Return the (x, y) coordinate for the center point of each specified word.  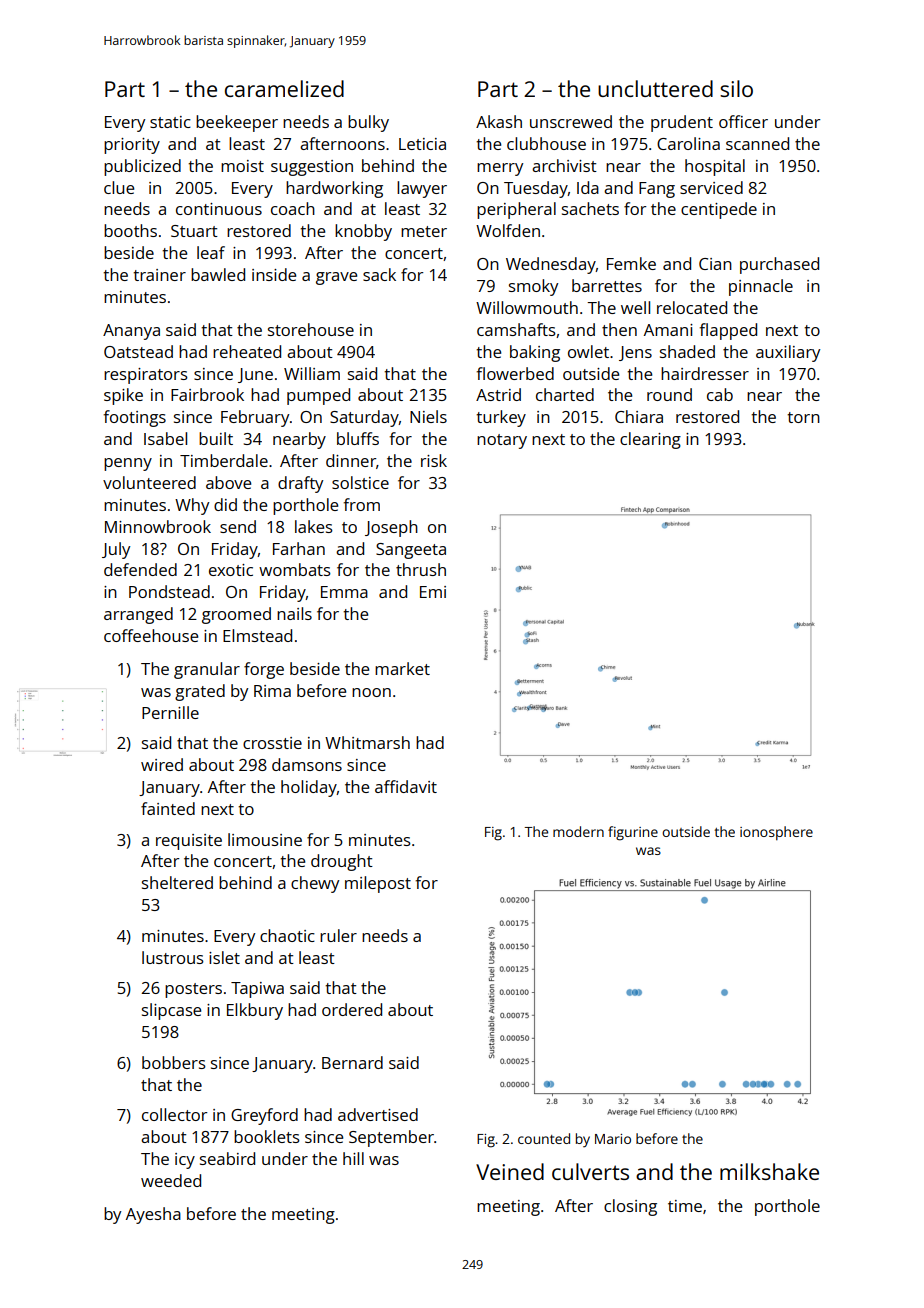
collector (174, 1114)
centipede (719, 210)
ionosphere (776, 833)
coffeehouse (151, 635)
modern (578, 831)
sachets (590, 208)
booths (130, 230)
